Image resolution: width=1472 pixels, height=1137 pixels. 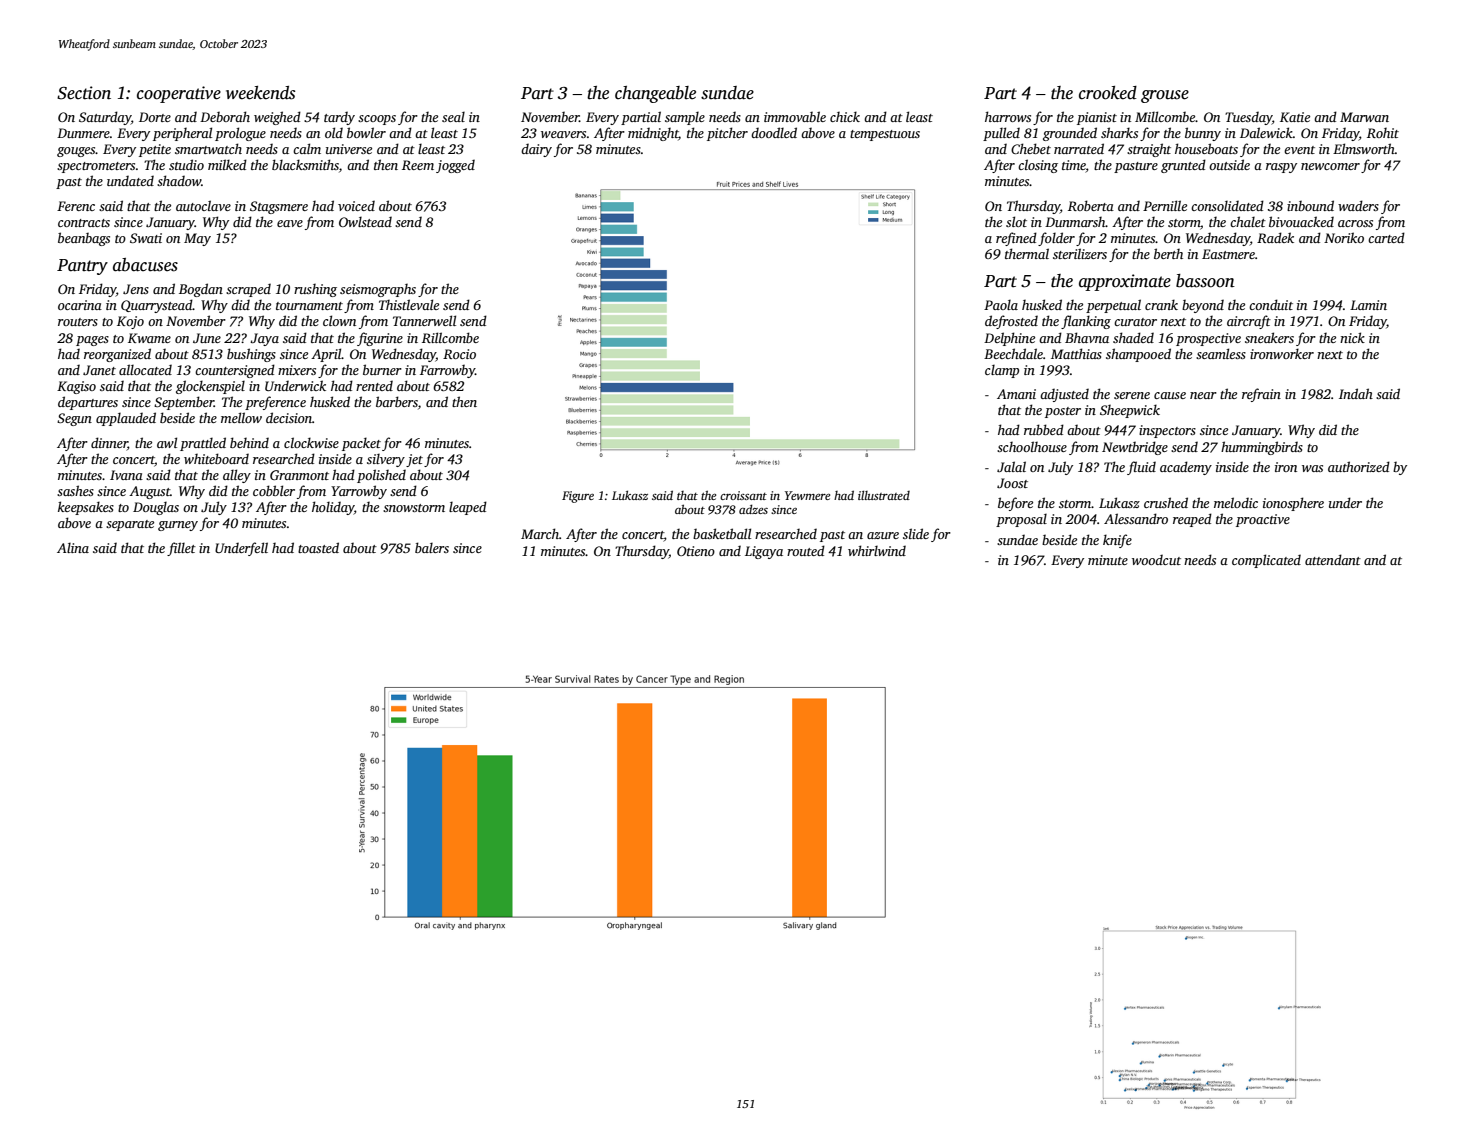 What do you see at coordinates (1108, 93) in the page?
I see `crooked` at bounding box center [1108, 93].
